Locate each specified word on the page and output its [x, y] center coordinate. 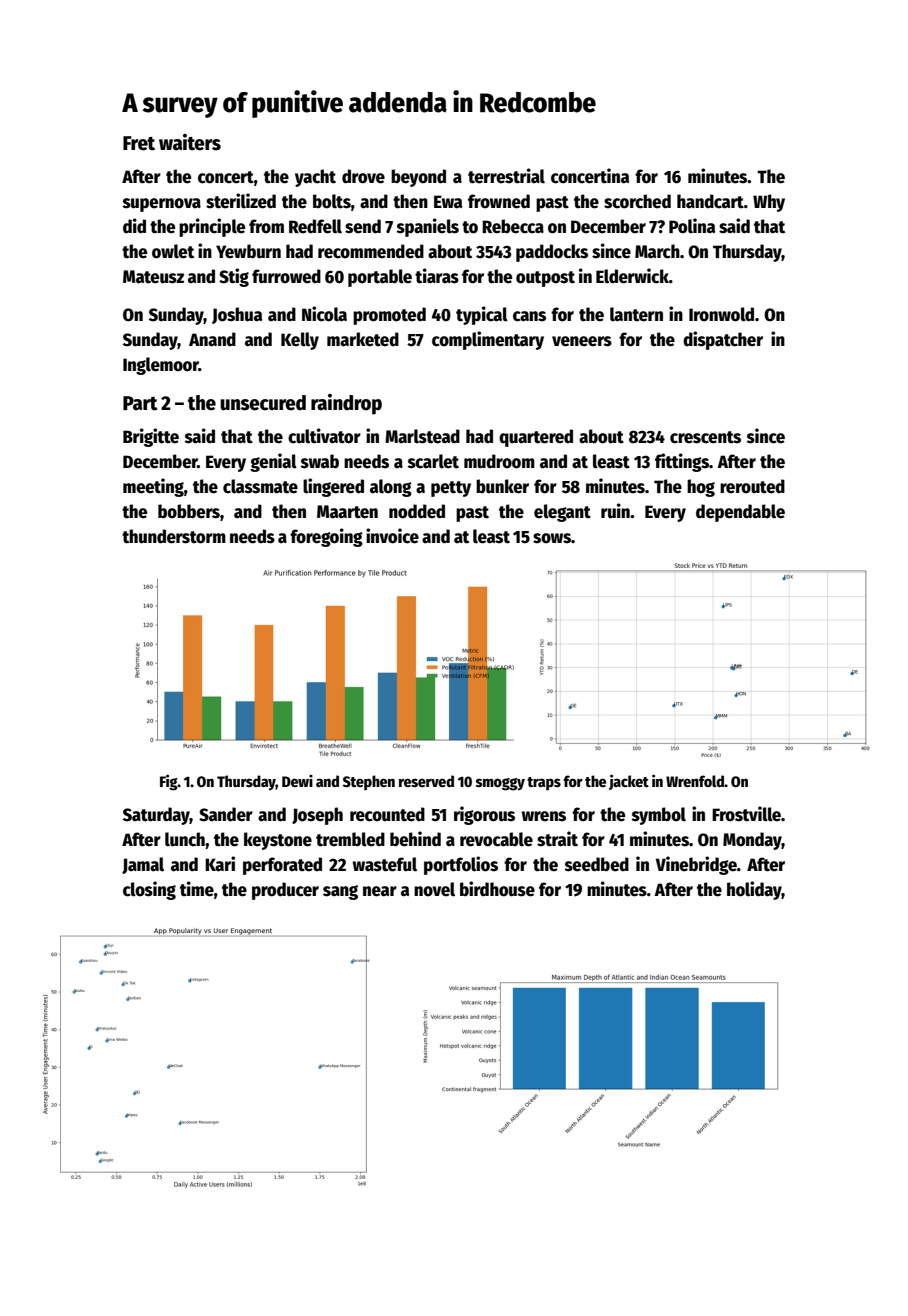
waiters [190, 142]
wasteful [385, 864]
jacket [629, 782]
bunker [502, 486]
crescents [705, 437]
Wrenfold [695, 781]
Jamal [143, 865]
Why [769, 203]
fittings [682, 462]
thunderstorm [174, 536]
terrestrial [506, 176]
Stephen [369, 782]
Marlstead [422, 436]
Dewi [297, 781]
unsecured [263, 403]
